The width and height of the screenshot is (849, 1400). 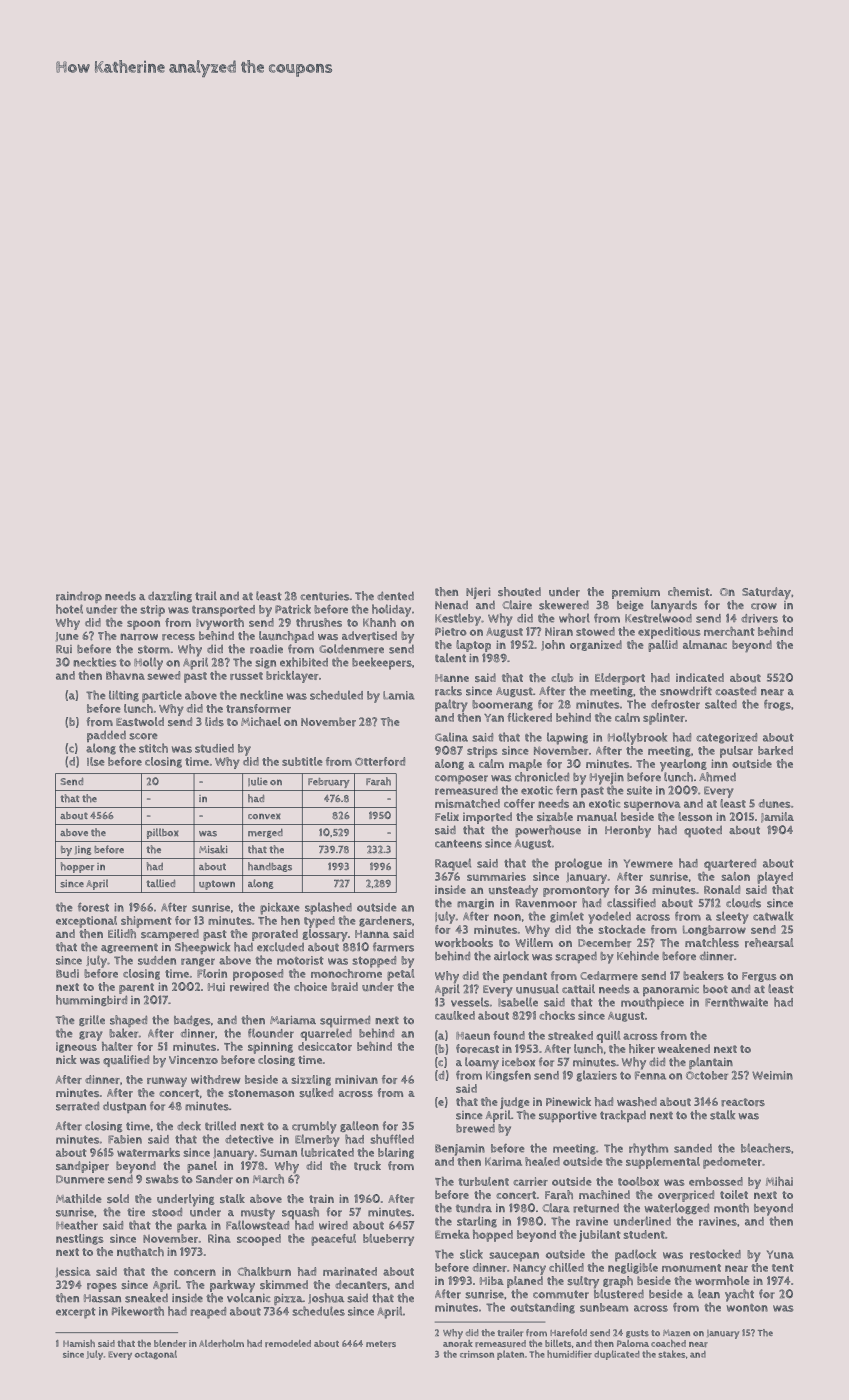 What do you see at coordinates (494, 718) in the screenshot?
I see `Yan` at bounding box center [494, 718].
